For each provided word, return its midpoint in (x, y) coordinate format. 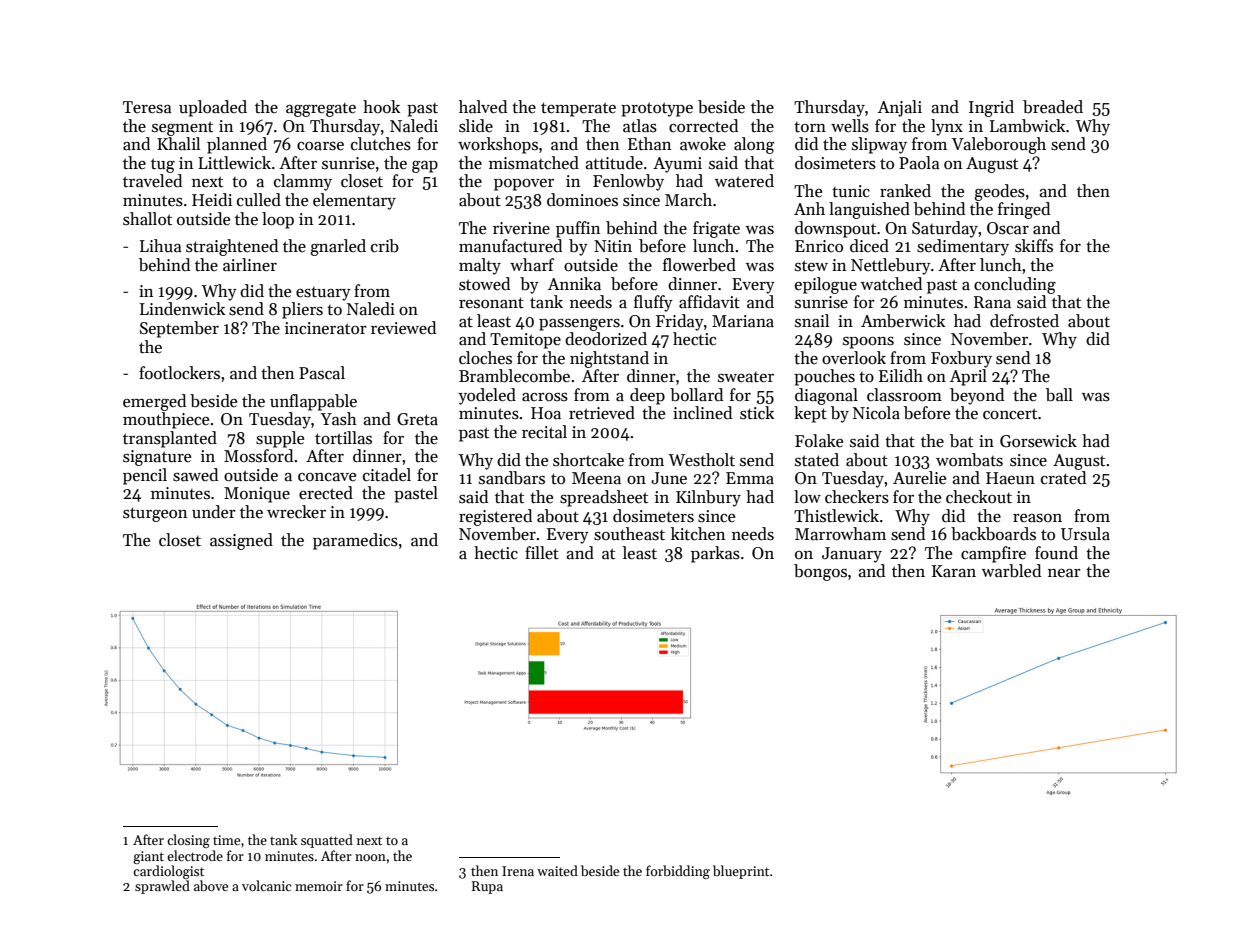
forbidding (678, 872)
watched (891, 284)
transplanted (170, 439)
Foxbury (961, 359)
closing (188, 841)
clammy (303, 182)
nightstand (609, 359)
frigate (716, 229)
